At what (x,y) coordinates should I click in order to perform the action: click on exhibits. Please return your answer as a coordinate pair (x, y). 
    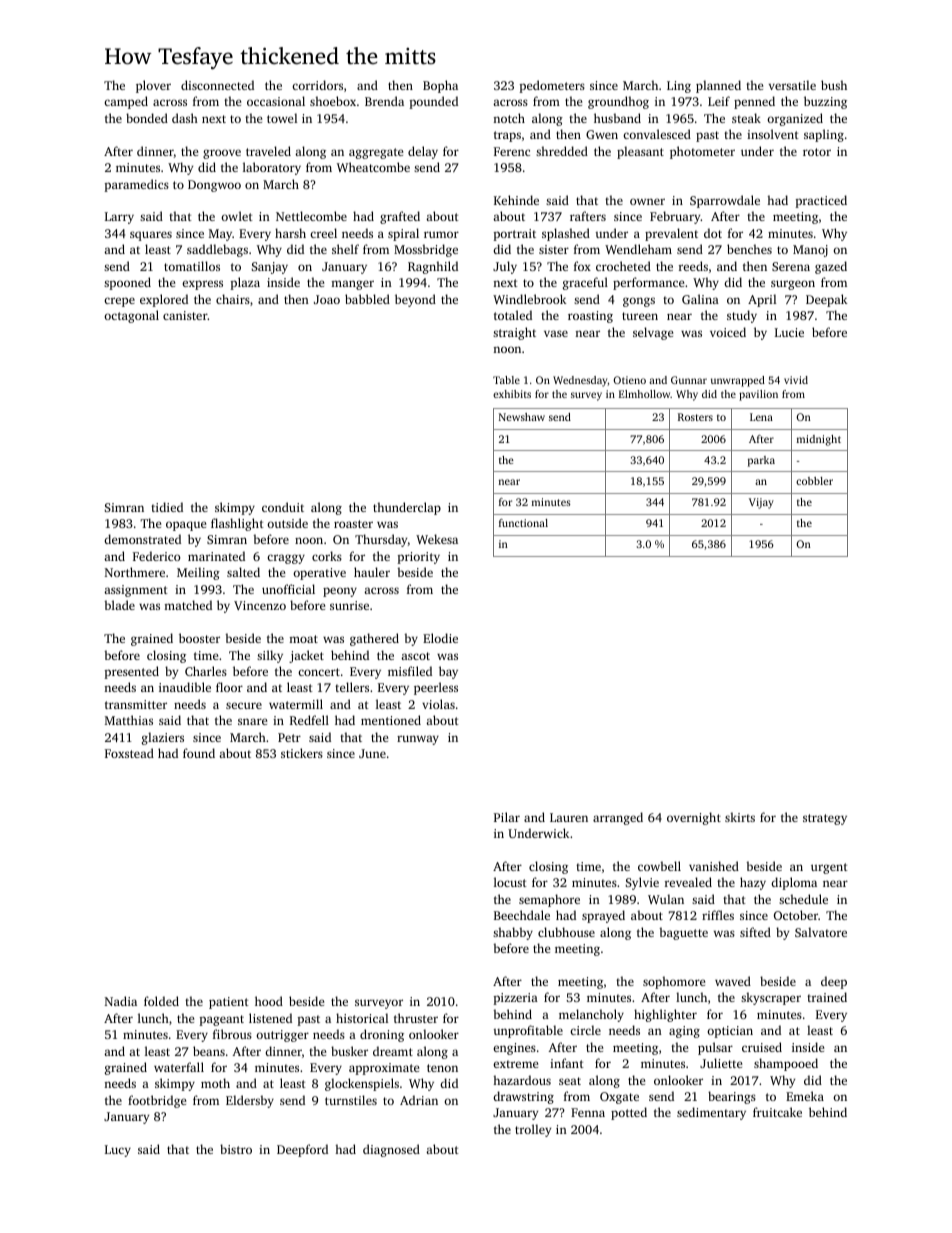
    Looking at the image, I should click on (512, 394).
